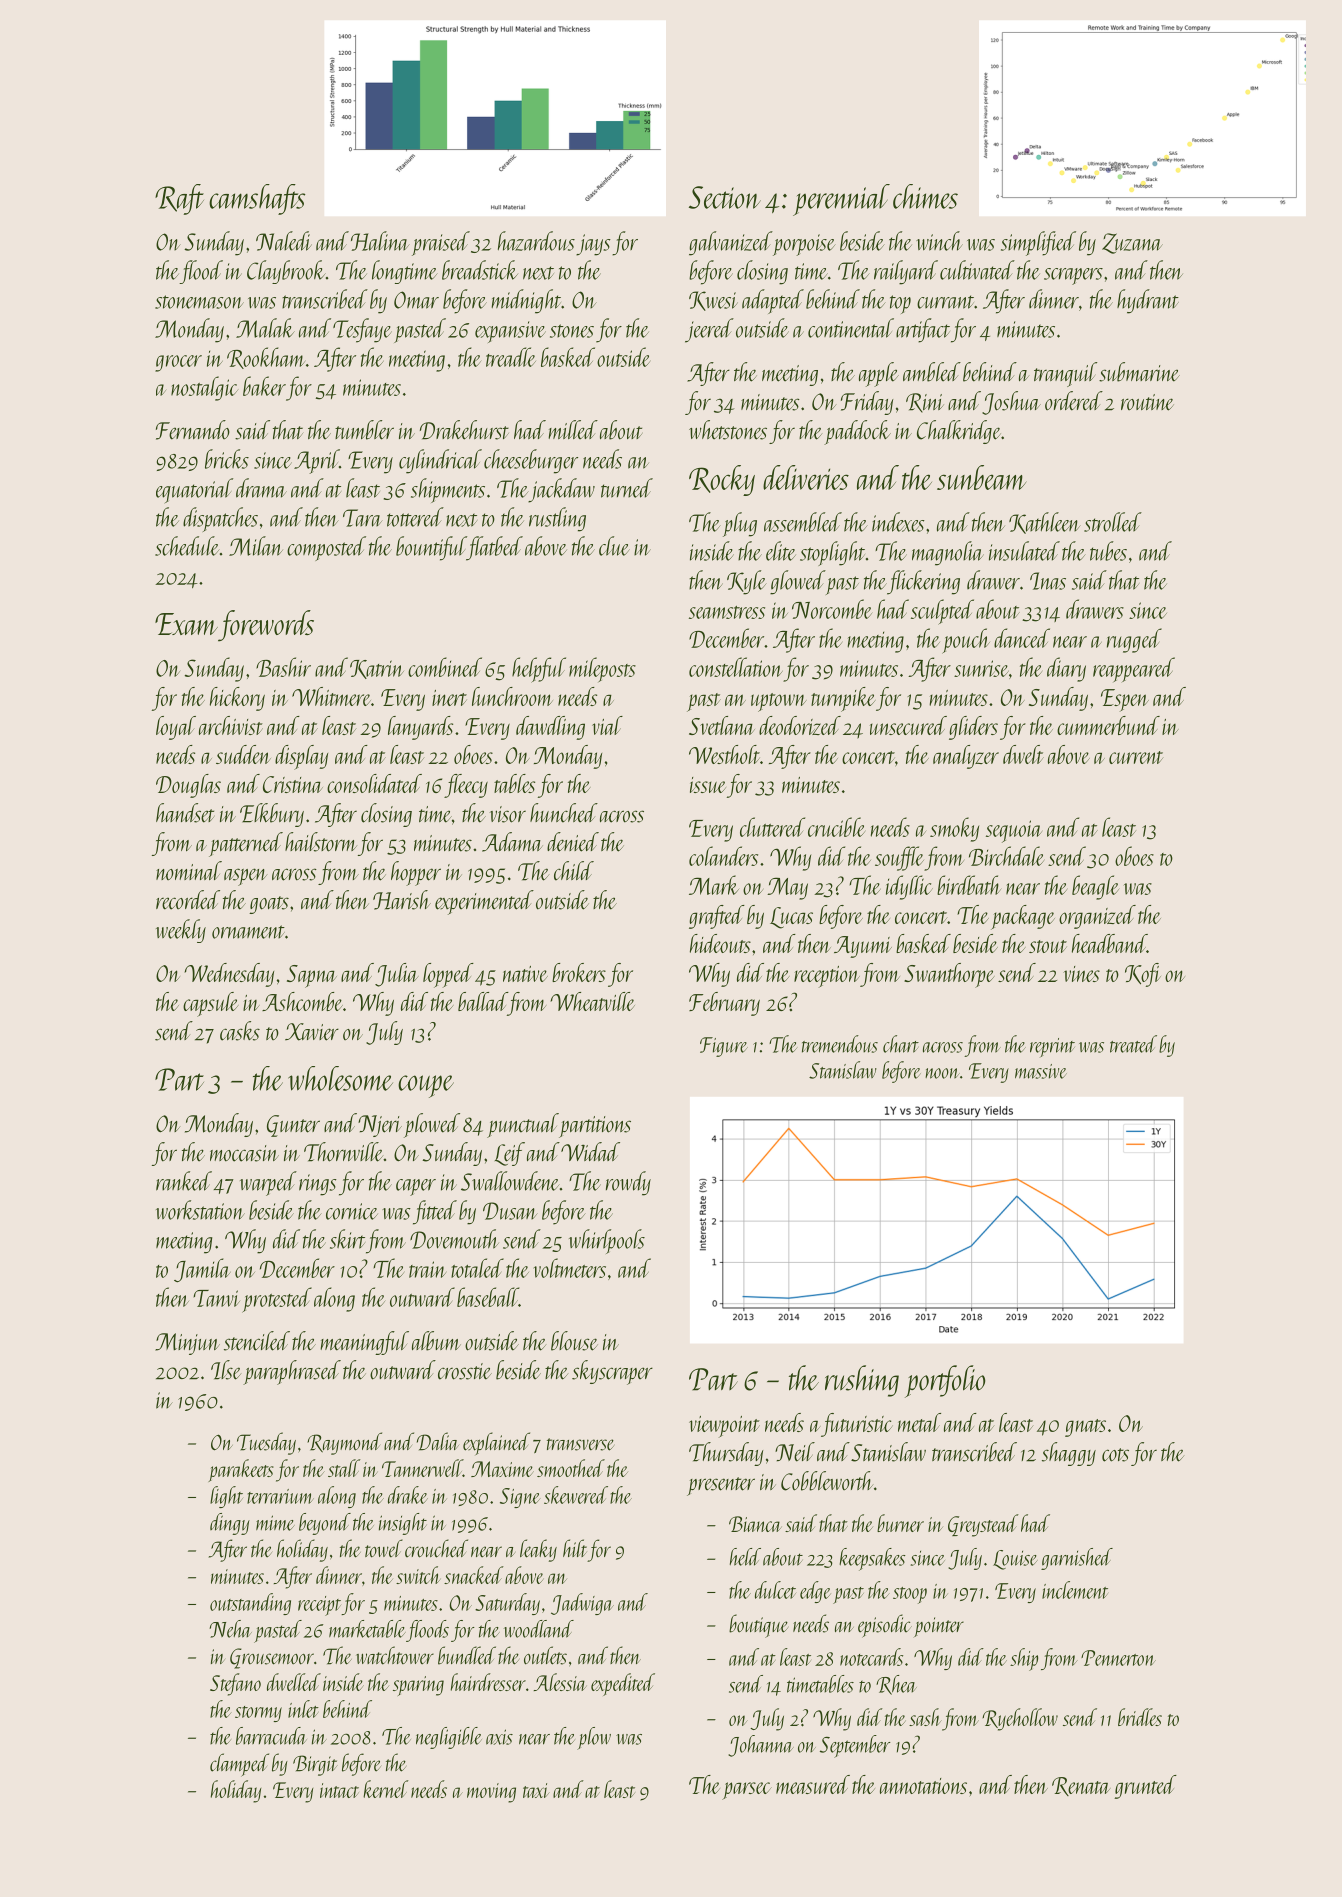  Describe the element at coordinates (257, 199) in the screenshot. I see `camshafts` at that location.
